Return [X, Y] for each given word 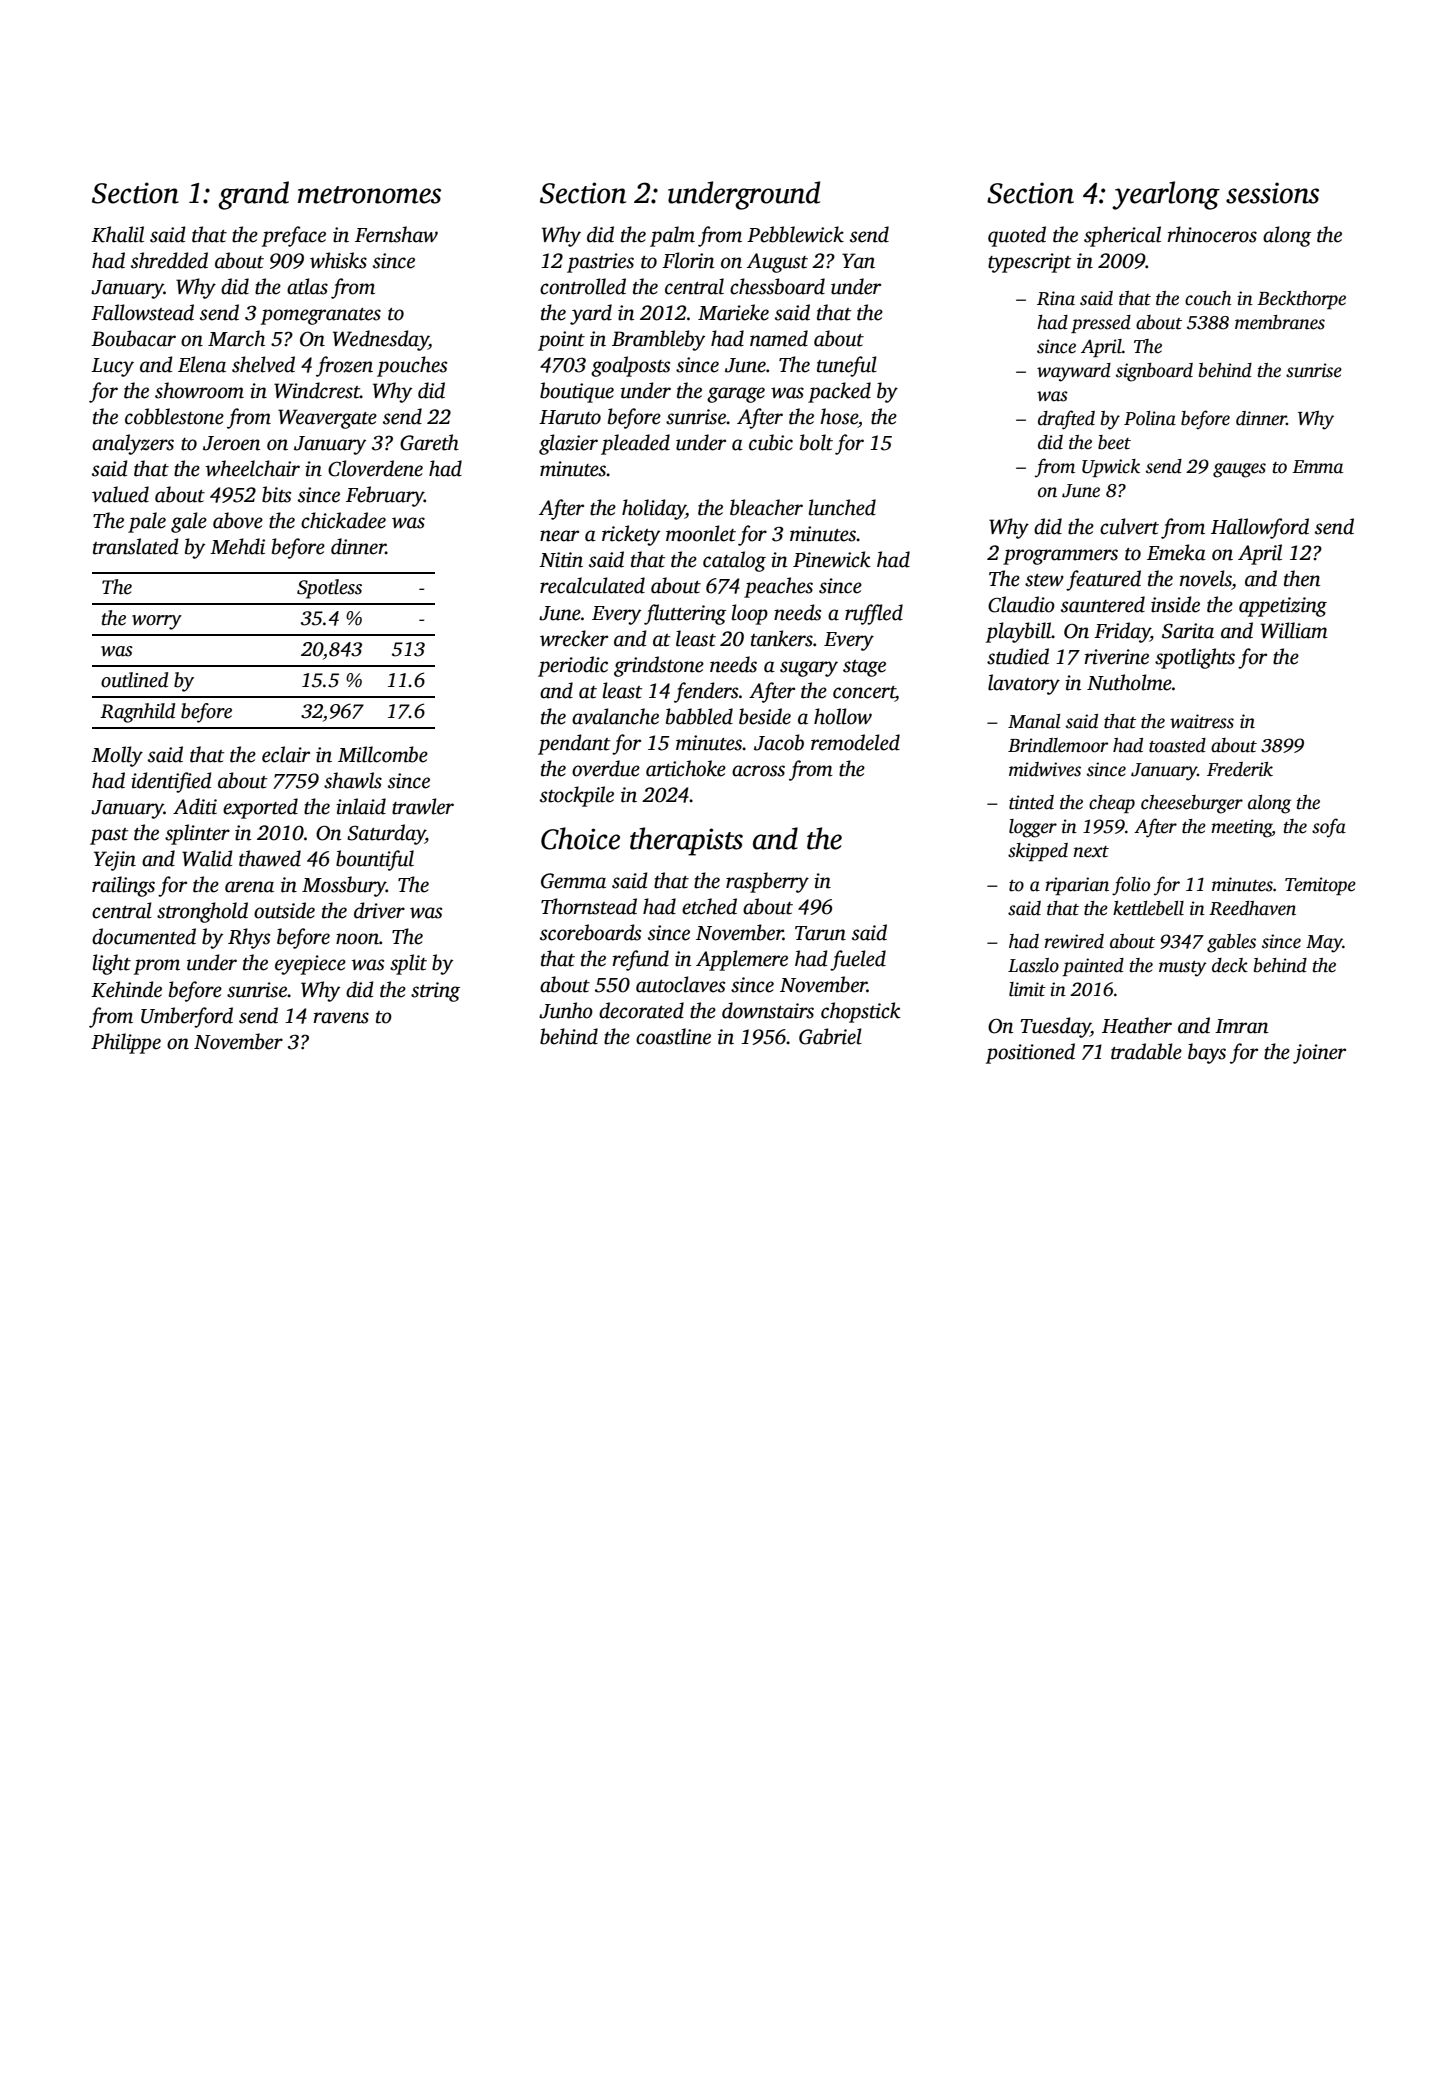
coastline [673, 1036]
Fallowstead [142, 312]
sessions [1272, 193]
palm [672, 236]
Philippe [126, 1043]
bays [1207, 1053]
